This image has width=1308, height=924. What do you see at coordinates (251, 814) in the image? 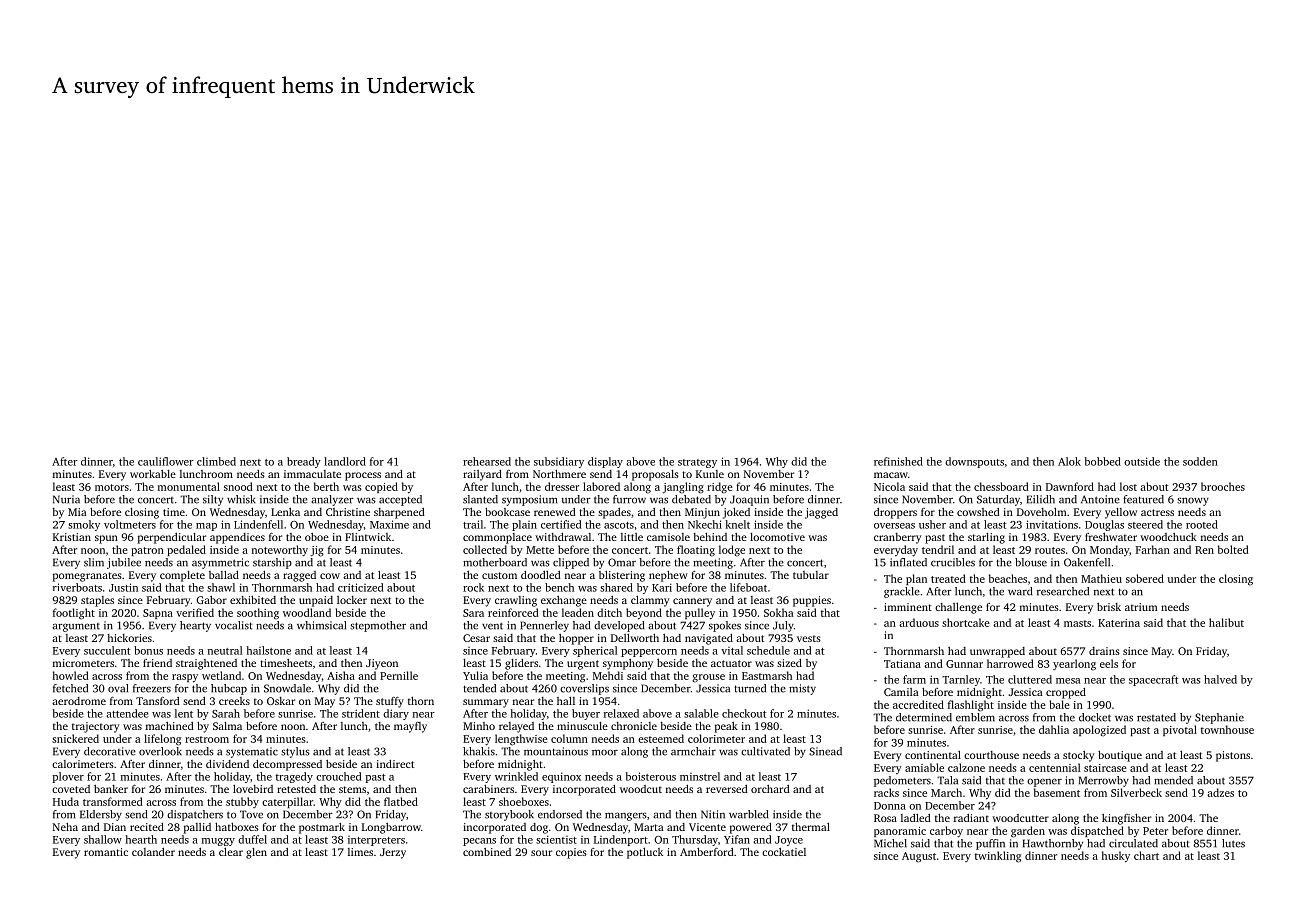
I see `Tove` at bounding box center [251, 814].
